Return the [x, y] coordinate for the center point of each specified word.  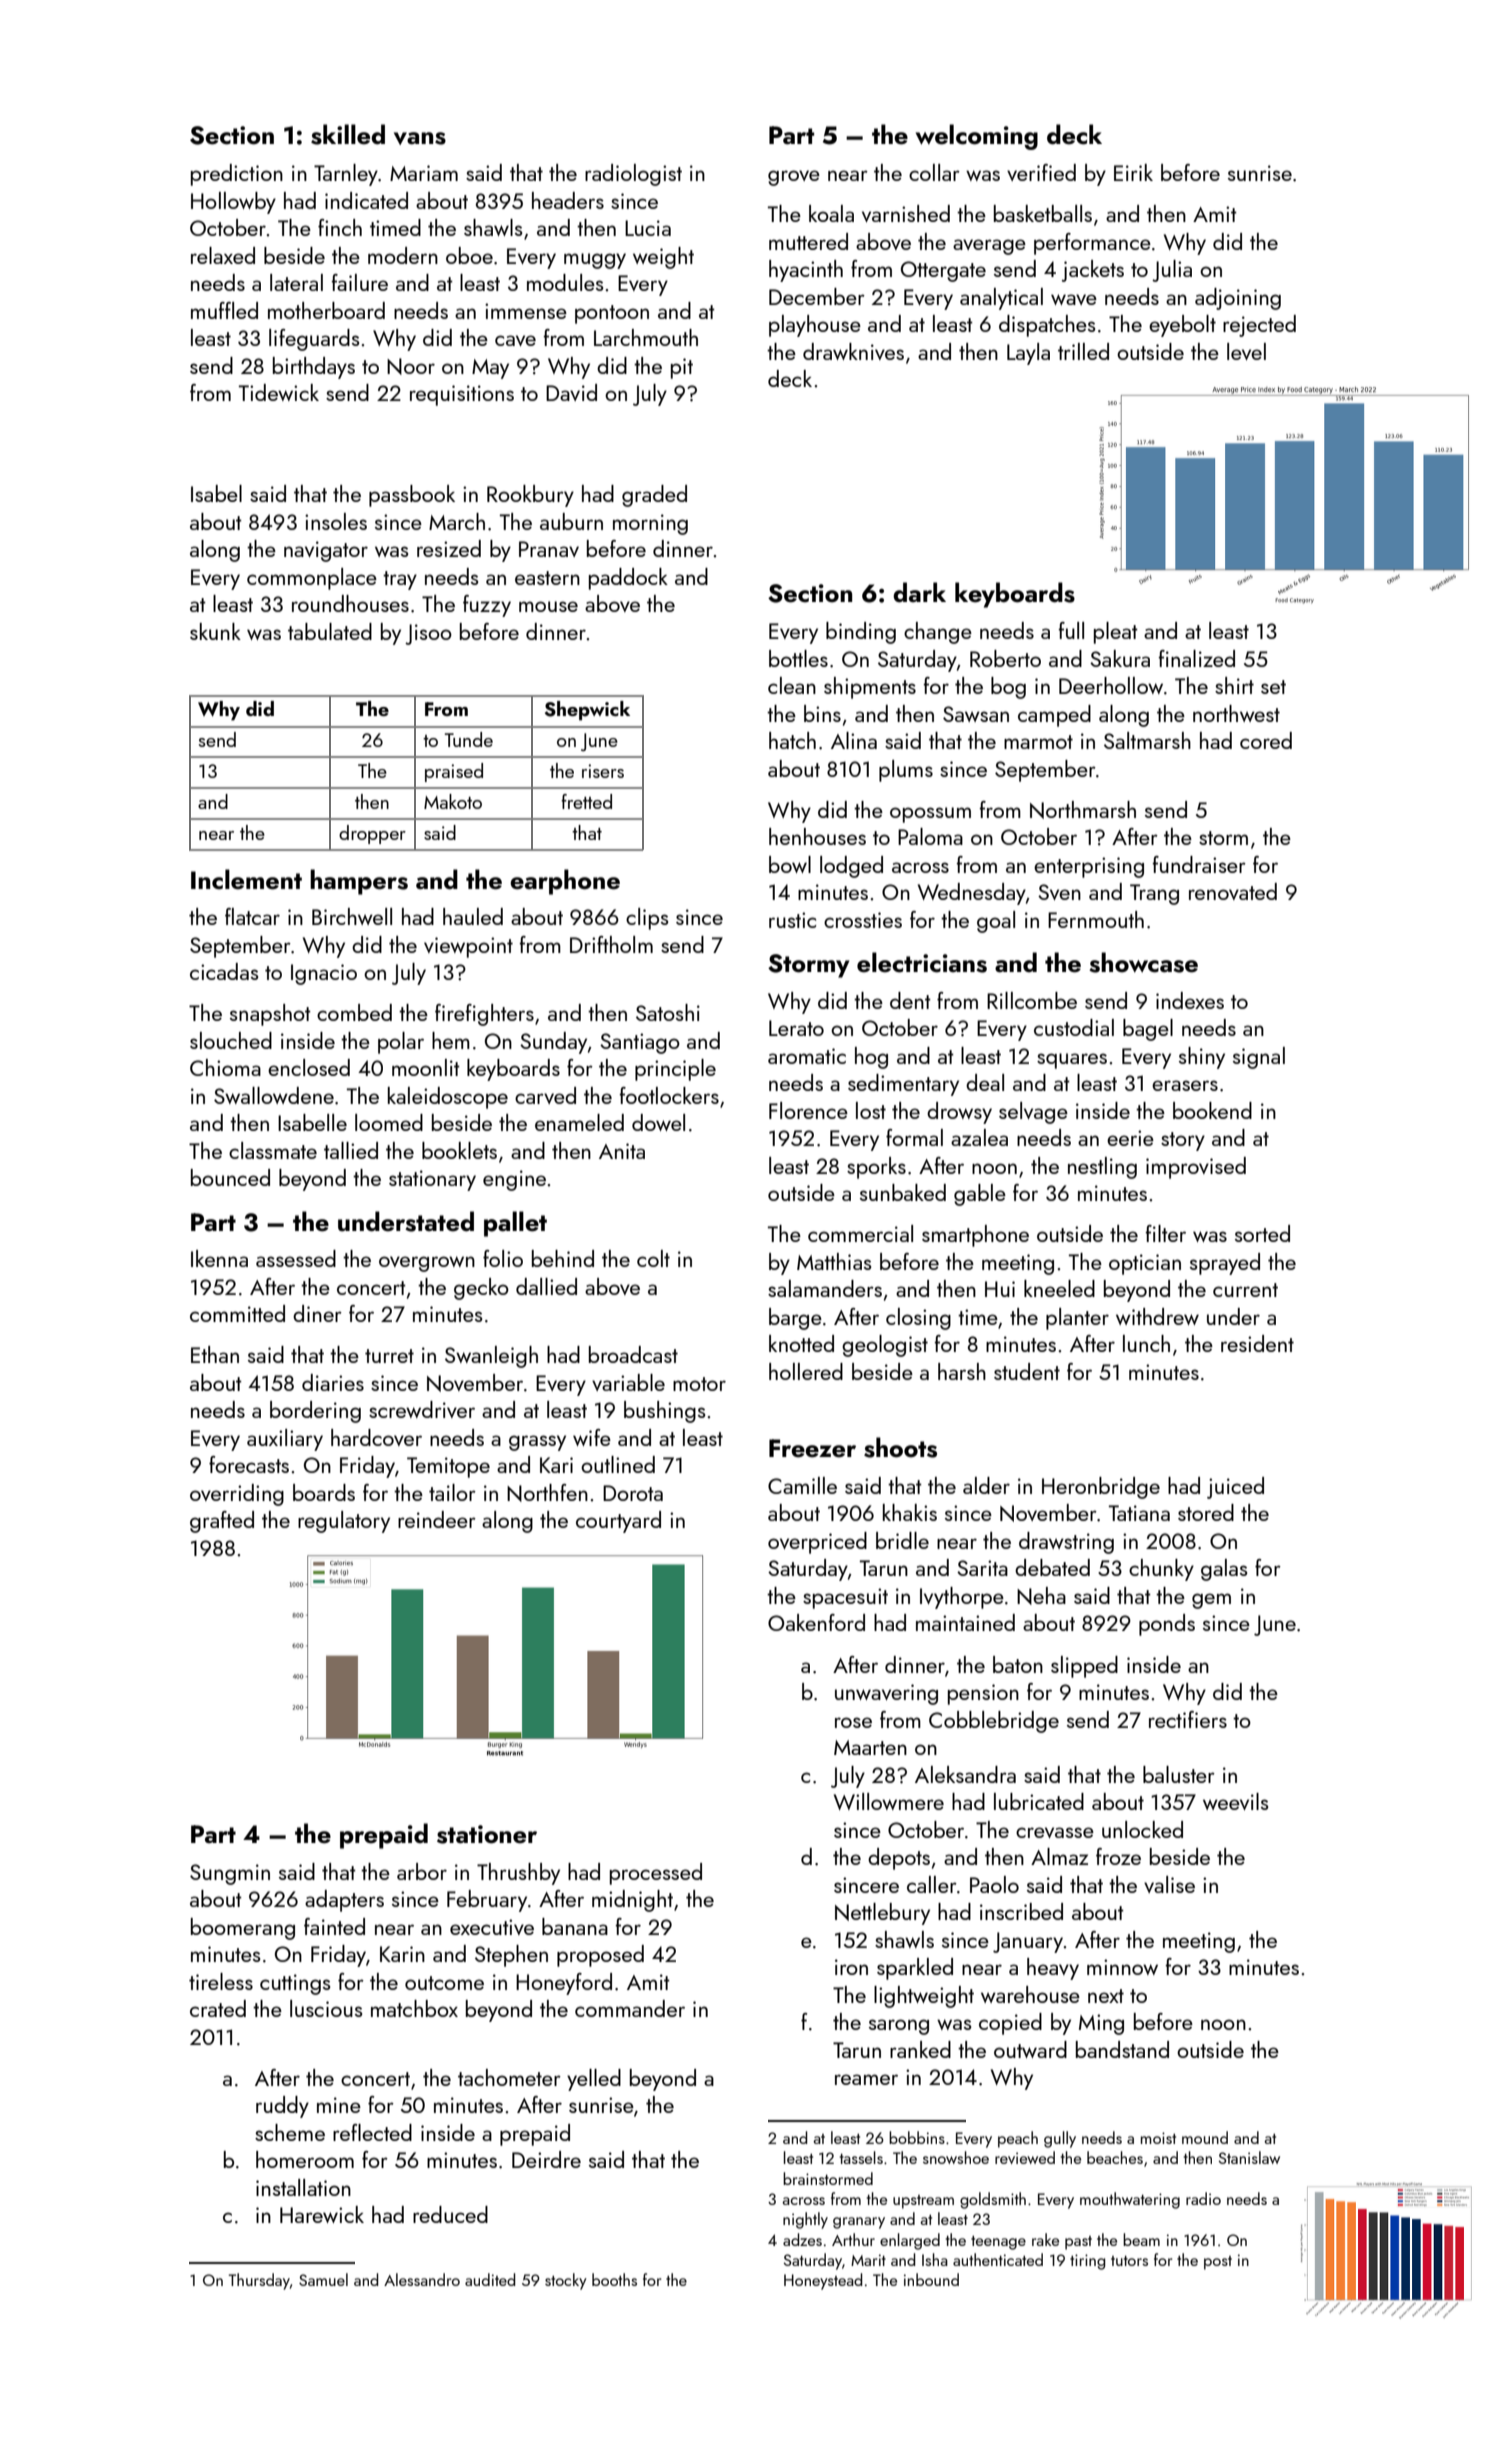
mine [339, 2105]
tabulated [330, 631]
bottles [798, 658]
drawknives [853, 351]
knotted [801, 1343]
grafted [222, 1522]
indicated [366, 200]
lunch [1146, 1343]
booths [614, 2279]
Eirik [1133, 172]
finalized [1197, 658]
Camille [802, 1485]
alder [986, 1485]
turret [389, 1356]
